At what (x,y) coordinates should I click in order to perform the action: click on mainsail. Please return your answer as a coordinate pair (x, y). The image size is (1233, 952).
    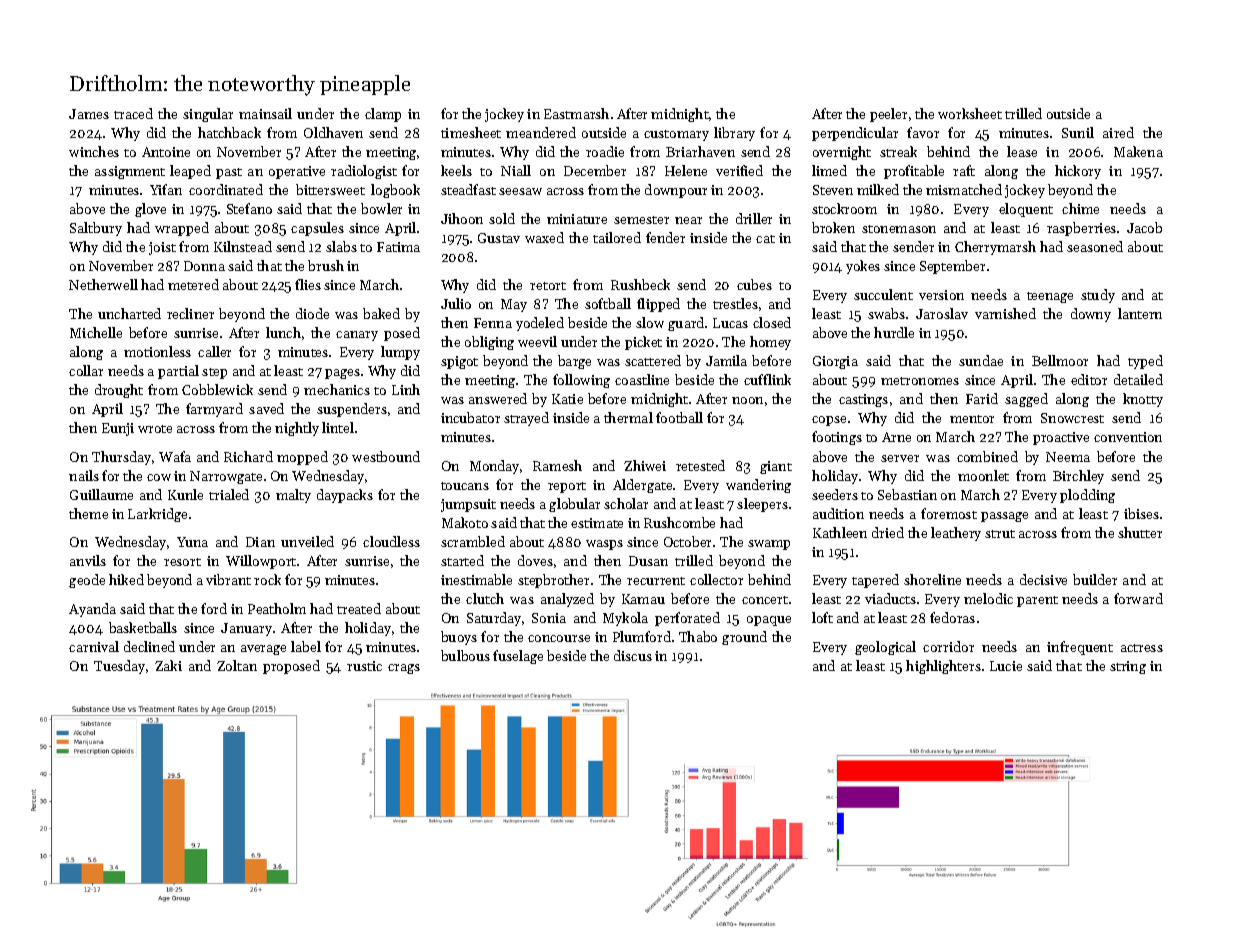
    Looking at the image, I should click on (265, 113).
